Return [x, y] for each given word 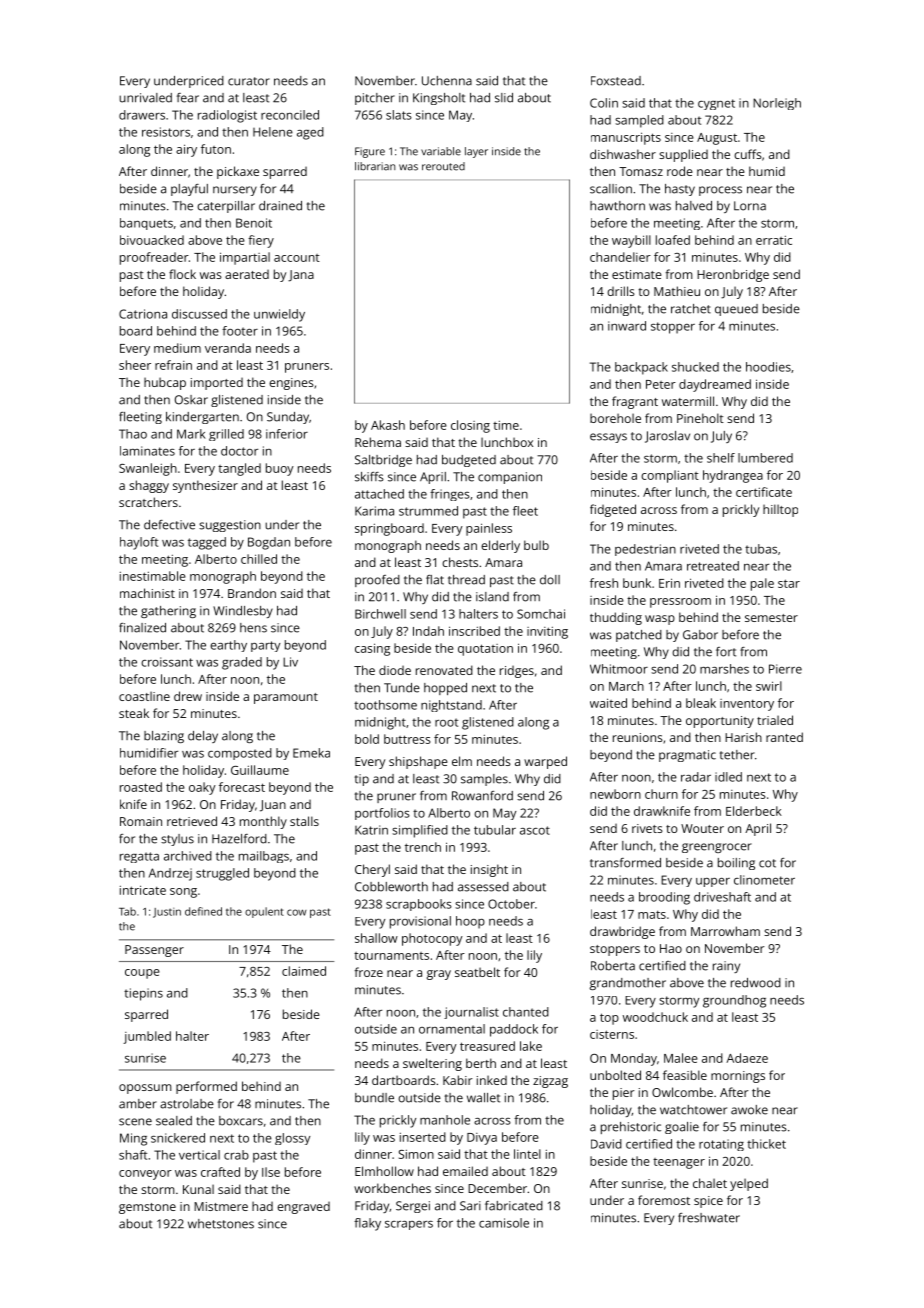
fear [188, 98]
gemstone [147, 1208]
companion [510, 478]
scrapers [409, 1225]
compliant [670, 476]
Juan [273, 806]
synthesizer [205, 486]
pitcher [375, 99]
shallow [376, 938]
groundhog [734, 1001]
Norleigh [777, 104]
